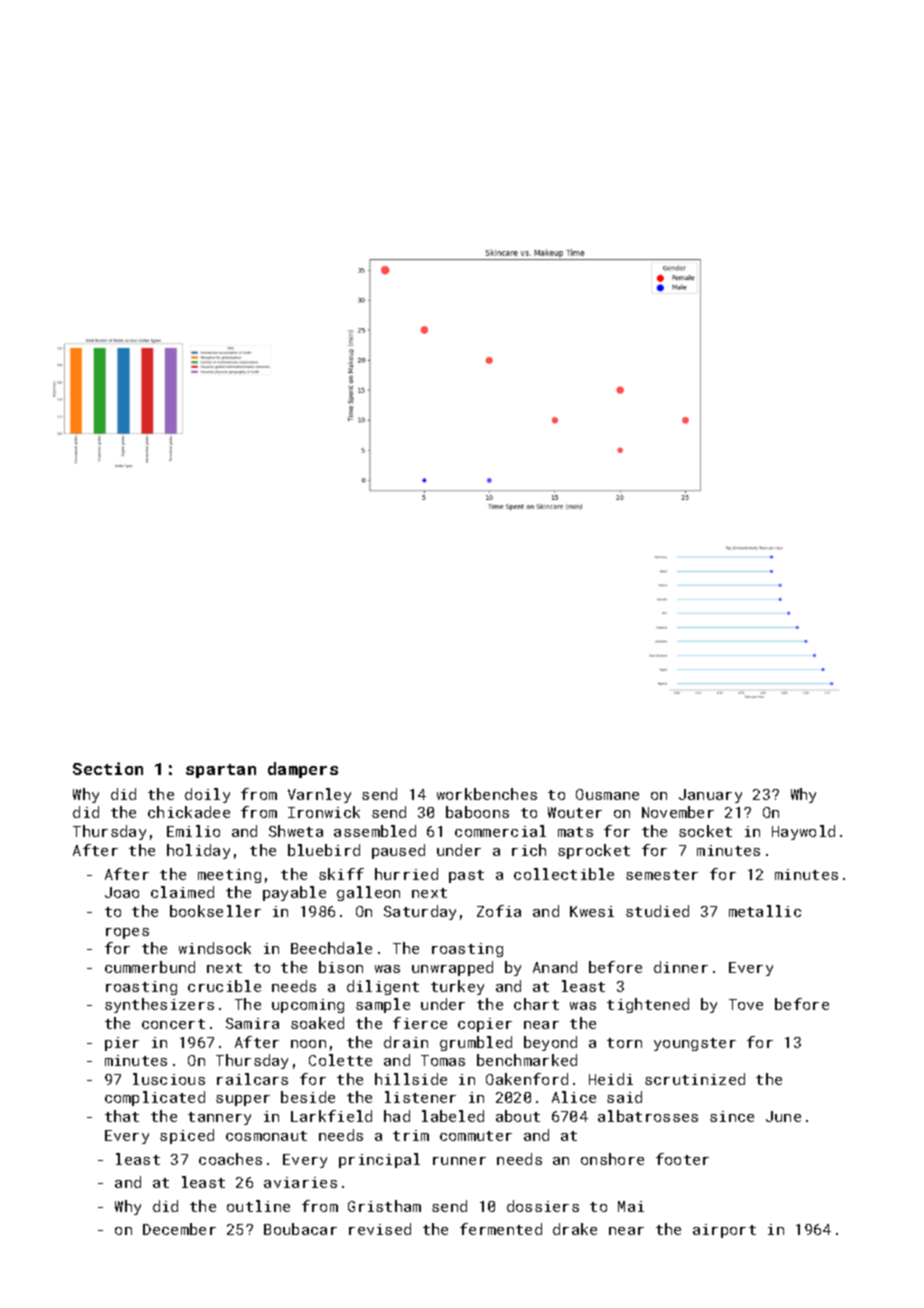 The height and width of the screenshot is (1308, 924). Describe the element at coordinates (266, 1136) in the screenshot. I see `cosmonaut` at that location.
